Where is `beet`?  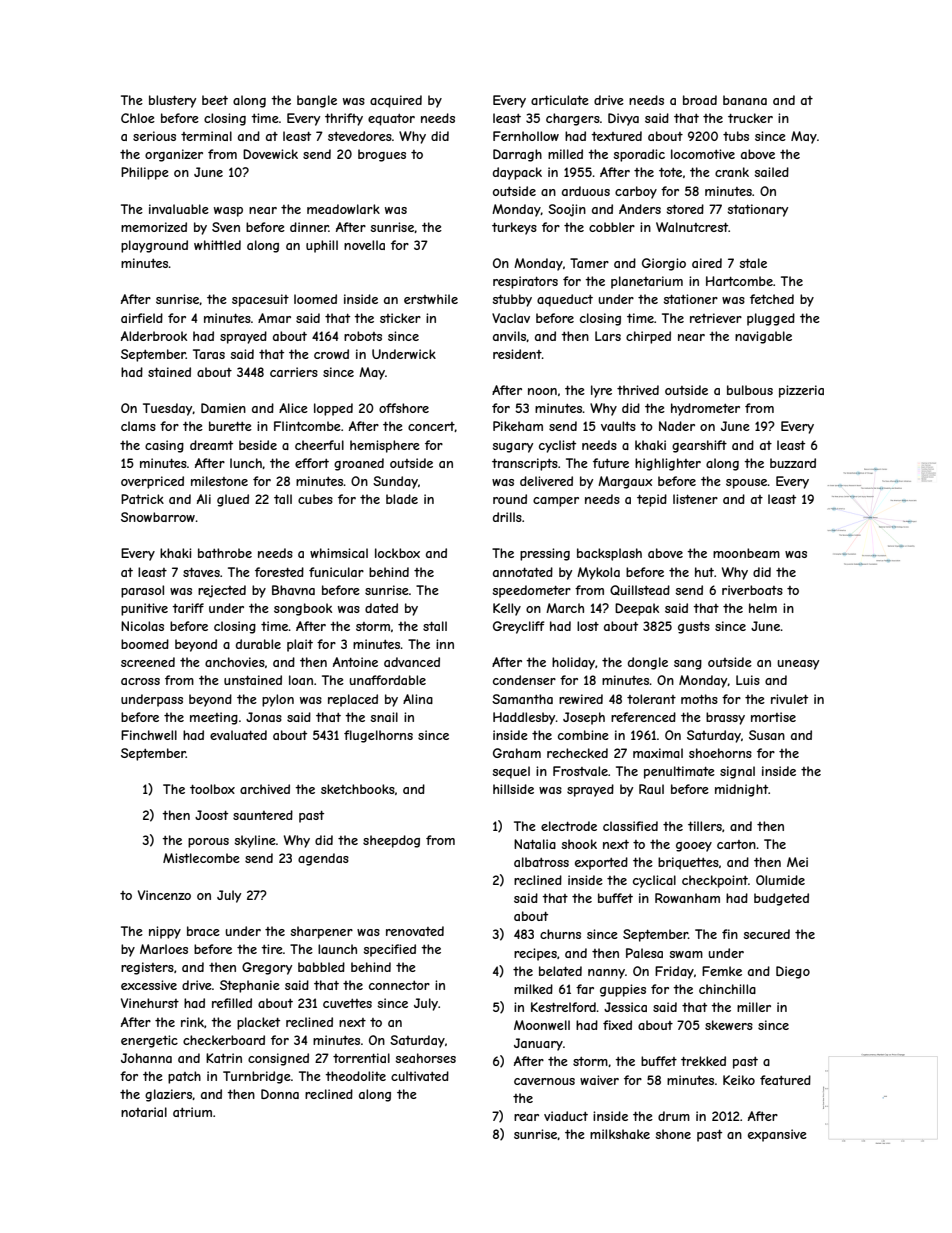 beet is located at coordinates (215, 100).
